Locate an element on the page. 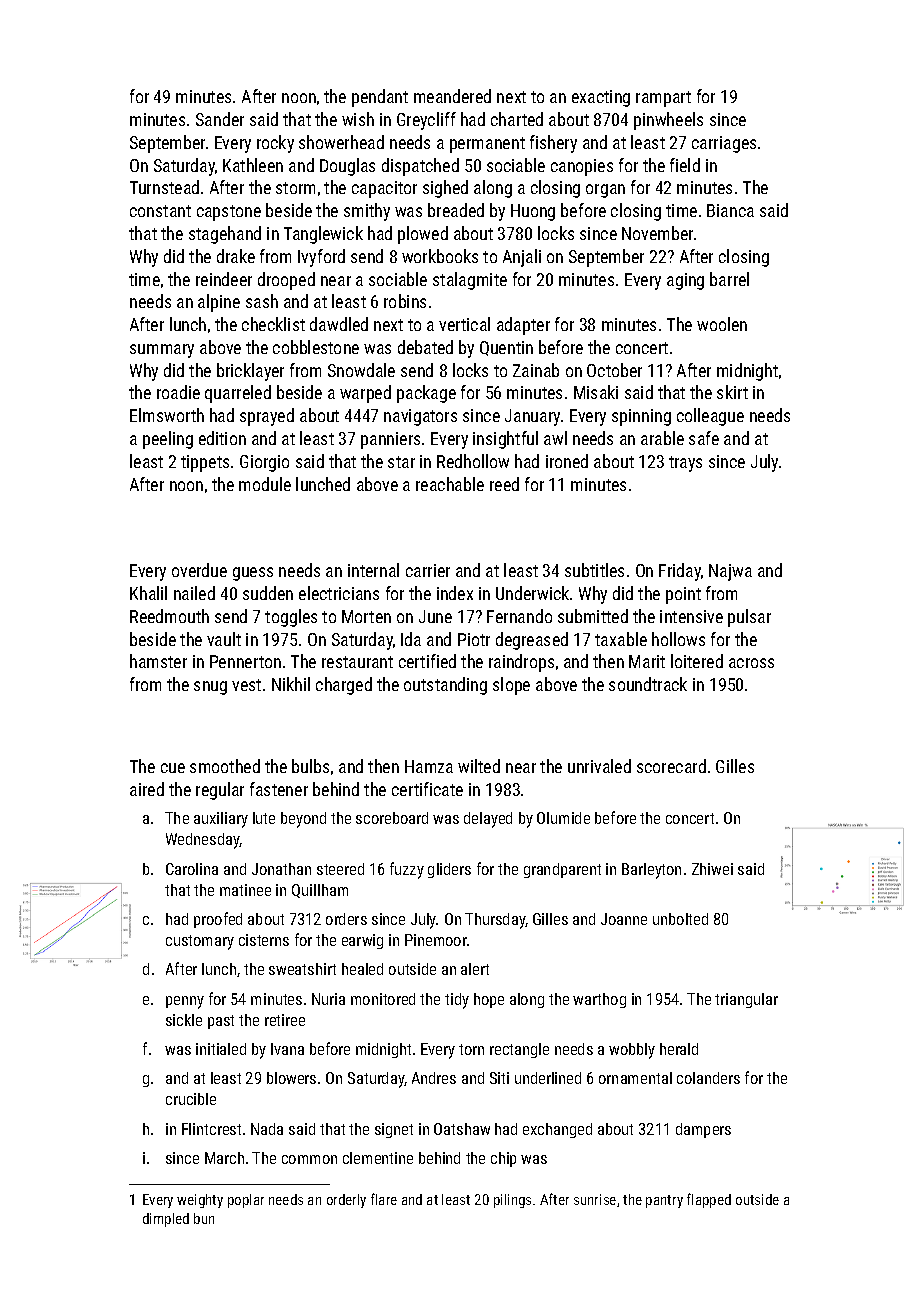  arable is located at coordinates (662, 438).
